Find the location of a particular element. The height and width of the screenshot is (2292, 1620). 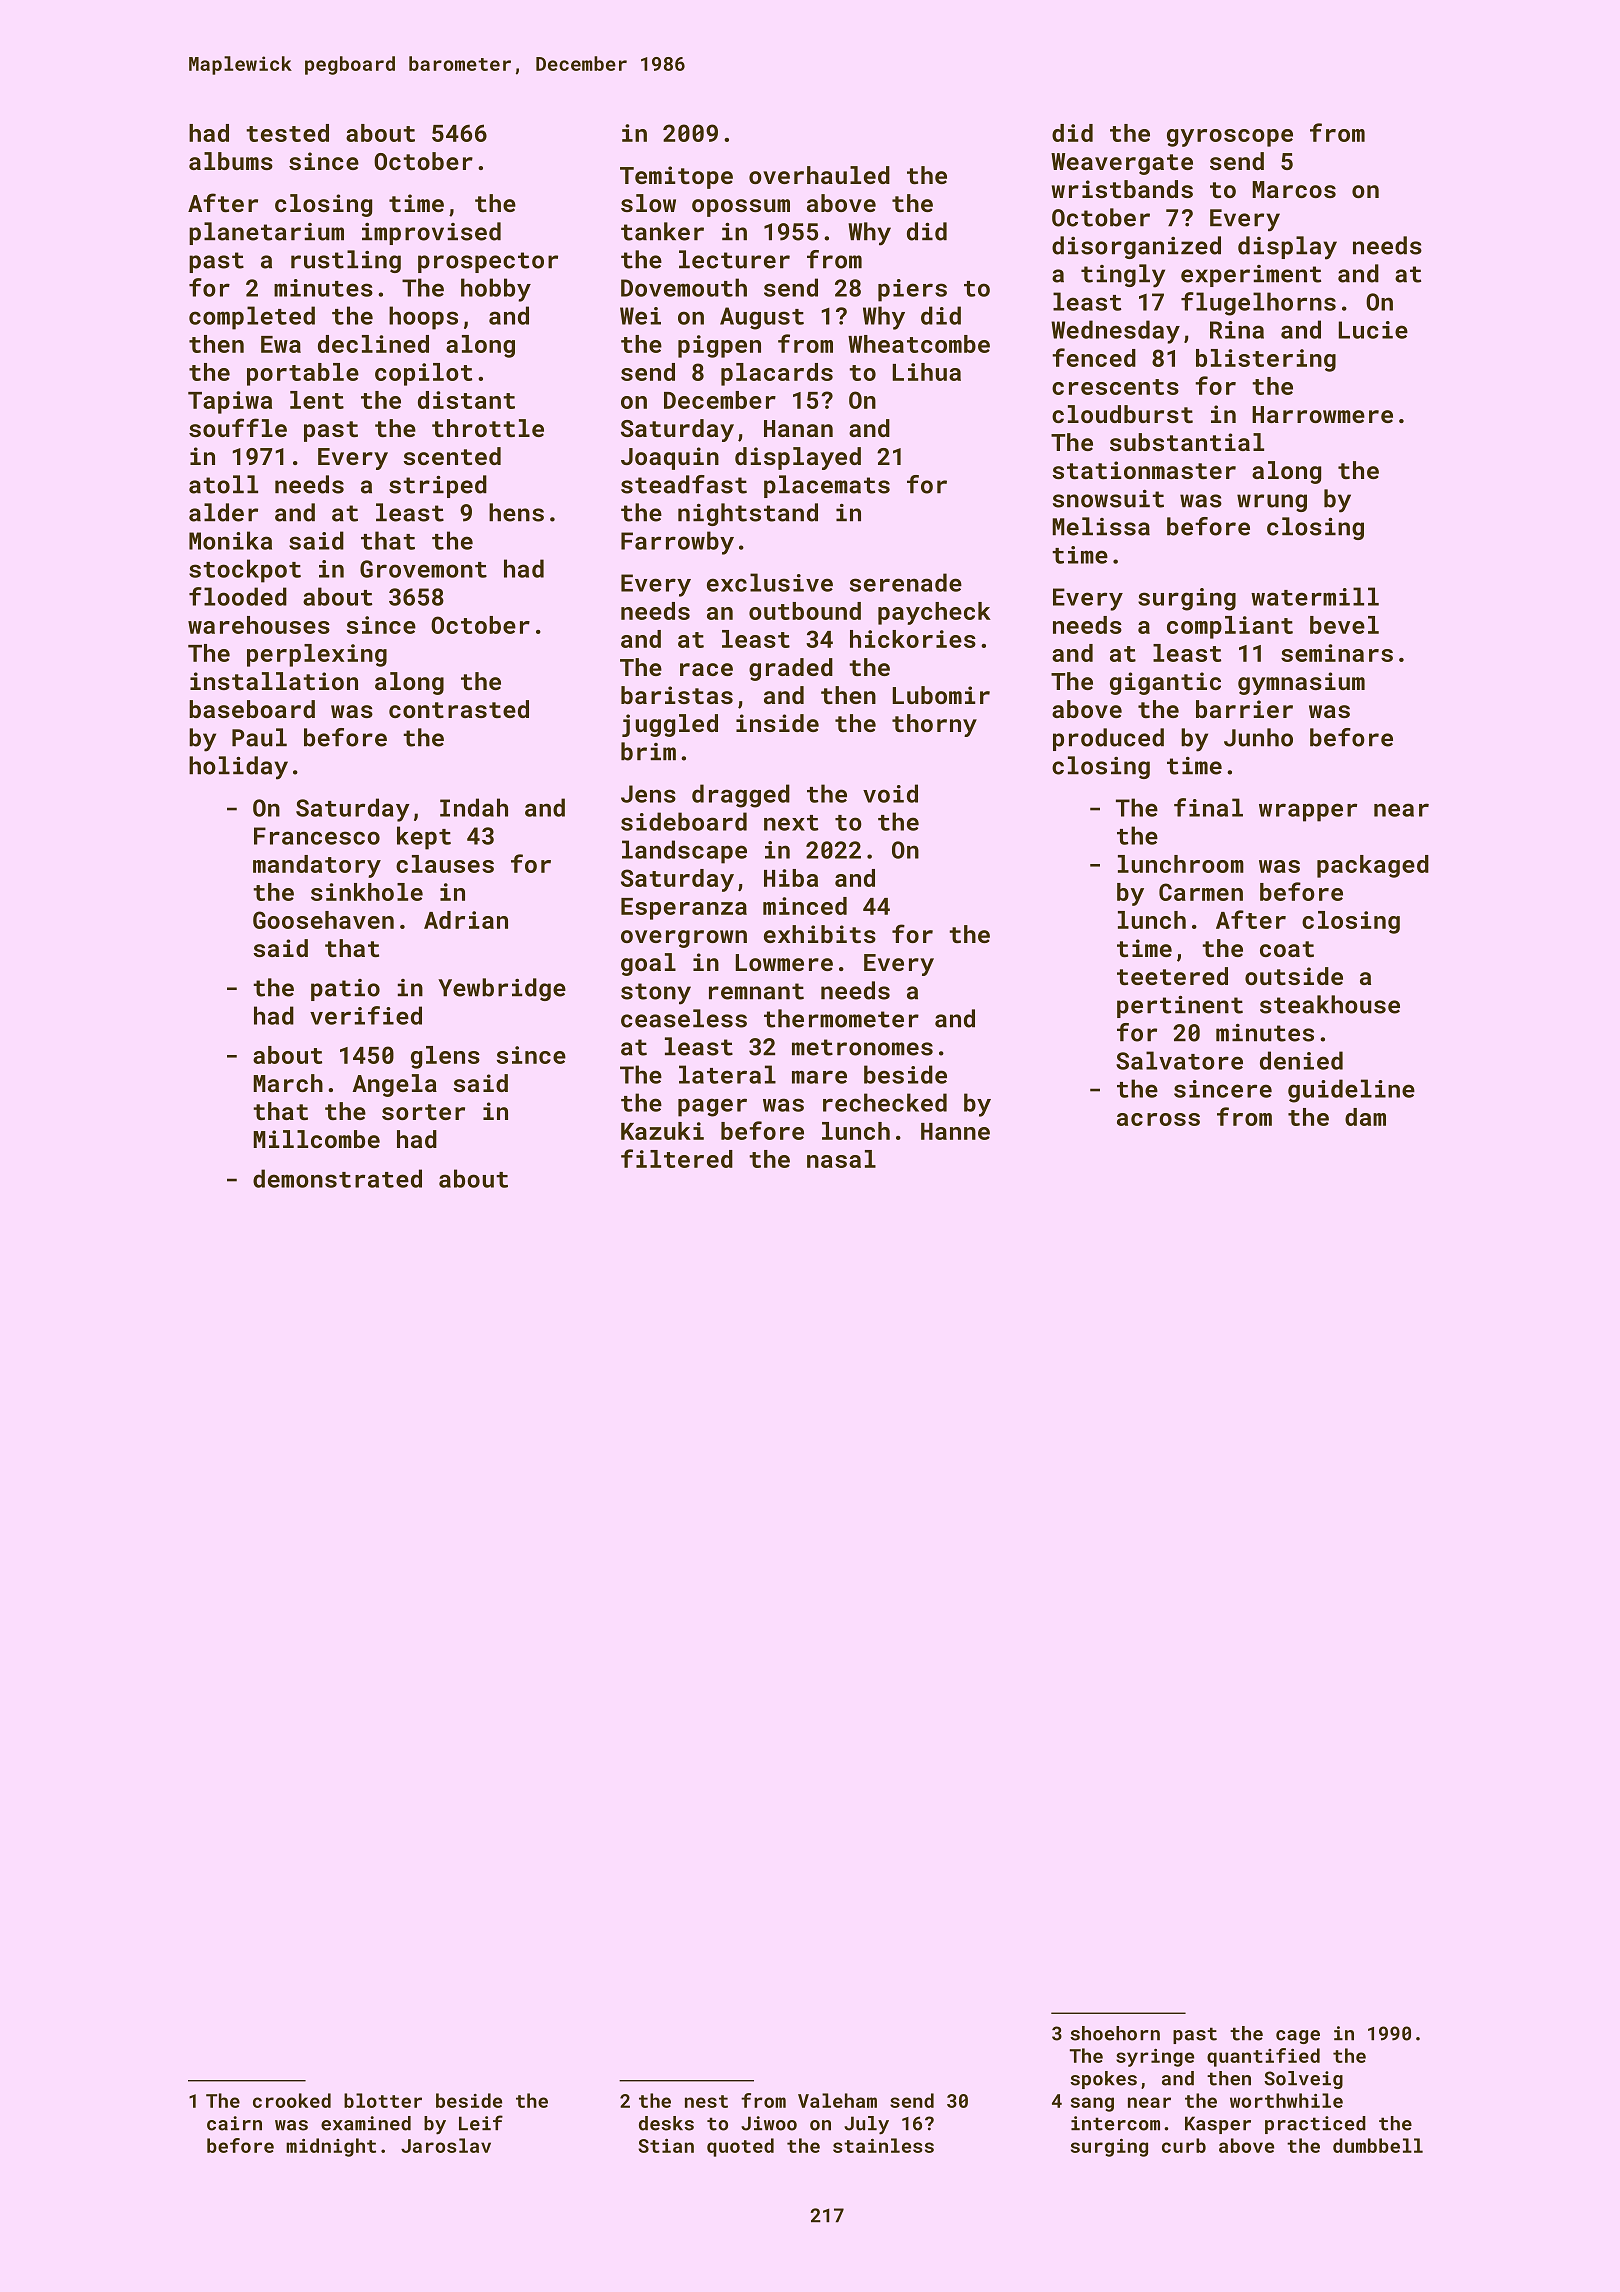

filtered is located at coordinates (677, 1158).
